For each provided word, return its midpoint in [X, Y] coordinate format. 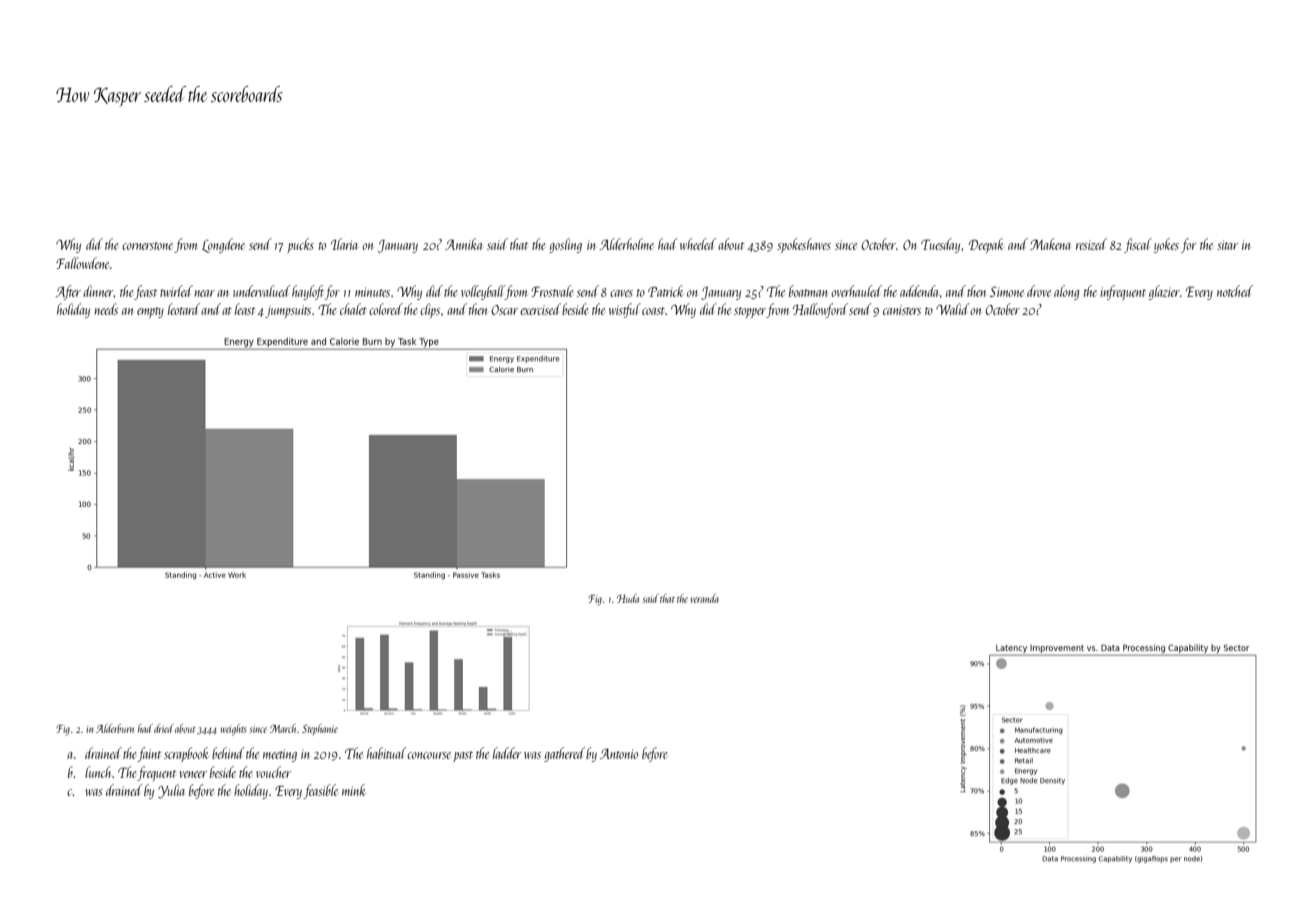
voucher [273, 772]
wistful [625, 310]
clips [430, 310]
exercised [540, 309]
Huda [628, 598]
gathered [564, 754]
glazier [1164, 292]
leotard [184, 309]
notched [1235, 291]
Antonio [619, 753]
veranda [704, 598]
